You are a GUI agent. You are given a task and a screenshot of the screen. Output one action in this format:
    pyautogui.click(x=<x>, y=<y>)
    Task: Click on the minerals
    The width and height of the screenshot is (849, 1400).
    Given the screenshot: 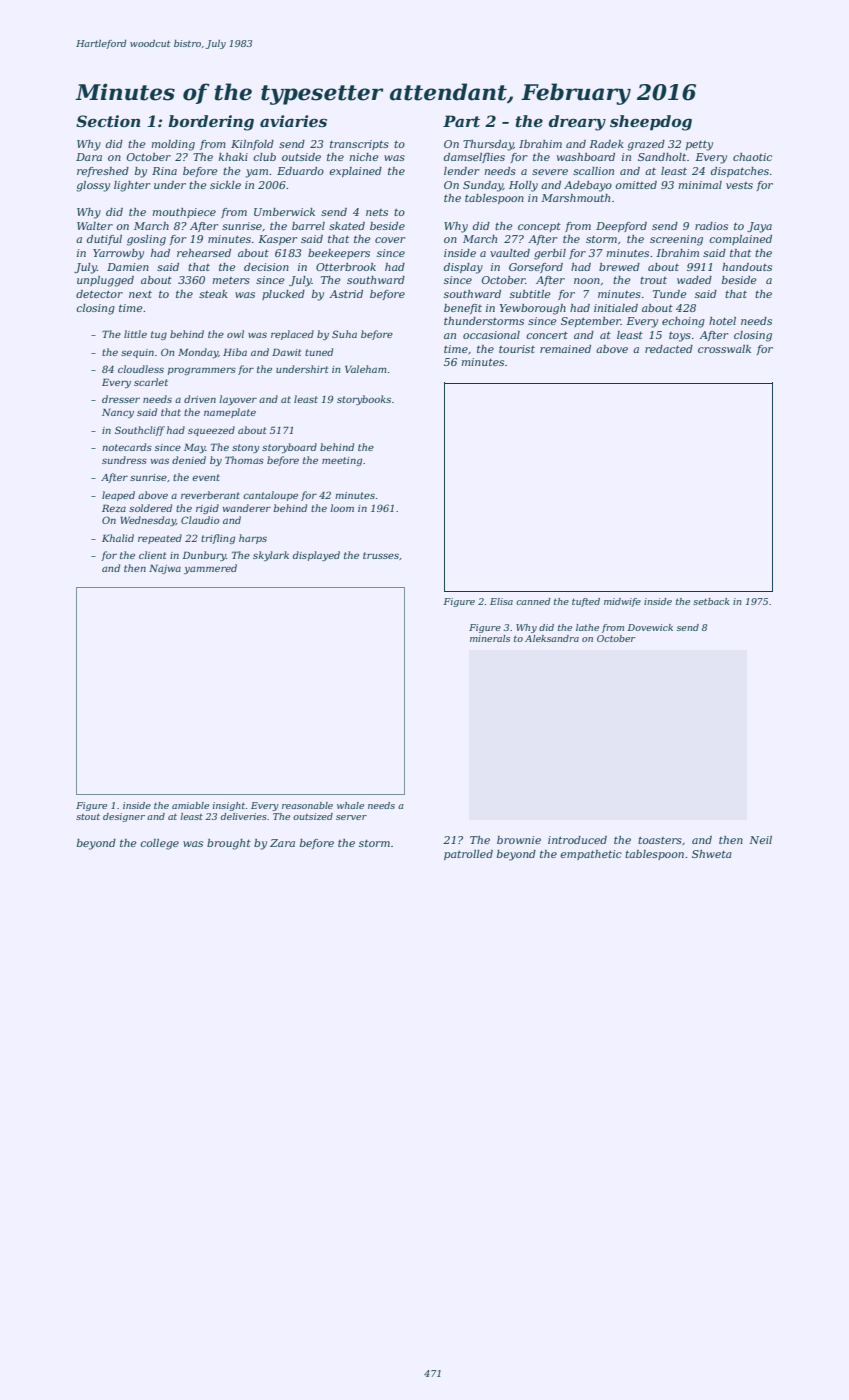 What is the action you would take?
    pyautogui.click(x=490, y=638)
